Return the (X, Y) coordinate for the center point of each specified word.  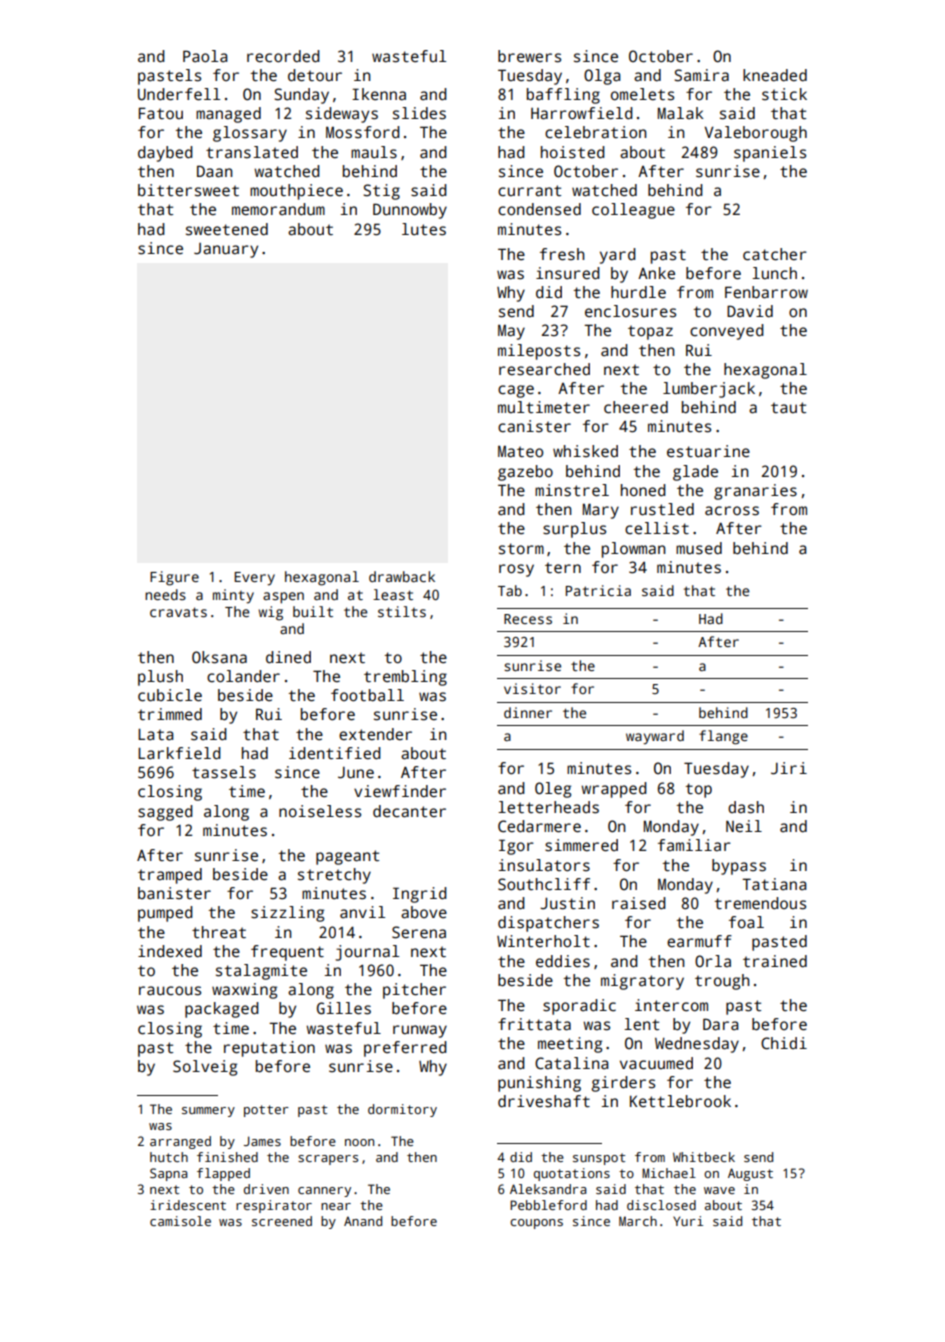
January (226, 250)
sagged (165, 813)
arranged (180, 1142)
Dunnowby (410, 211)
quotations (572, 1174)
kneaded (775, 75)
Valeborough (755, 134)
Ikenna (379, 94)
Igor (516, 847)
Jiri (789, 768)
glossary (250, 134)
